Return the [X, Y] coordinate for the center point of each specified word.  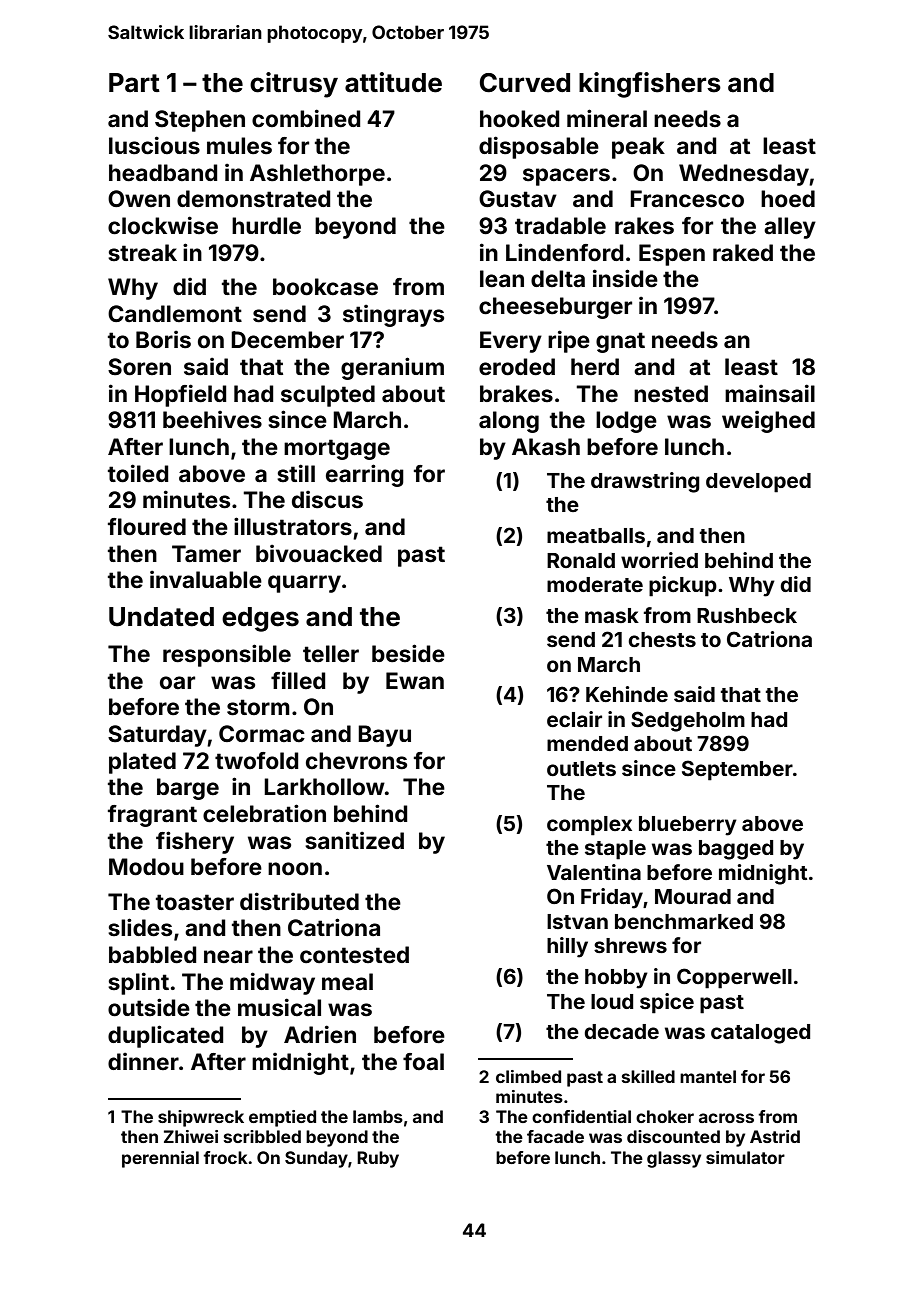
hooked [519, 119]
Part [134, 83]
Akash [546, 447]
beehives [212, 420]
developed [758, 483]
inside [625, 278]
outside [149, 1007]
